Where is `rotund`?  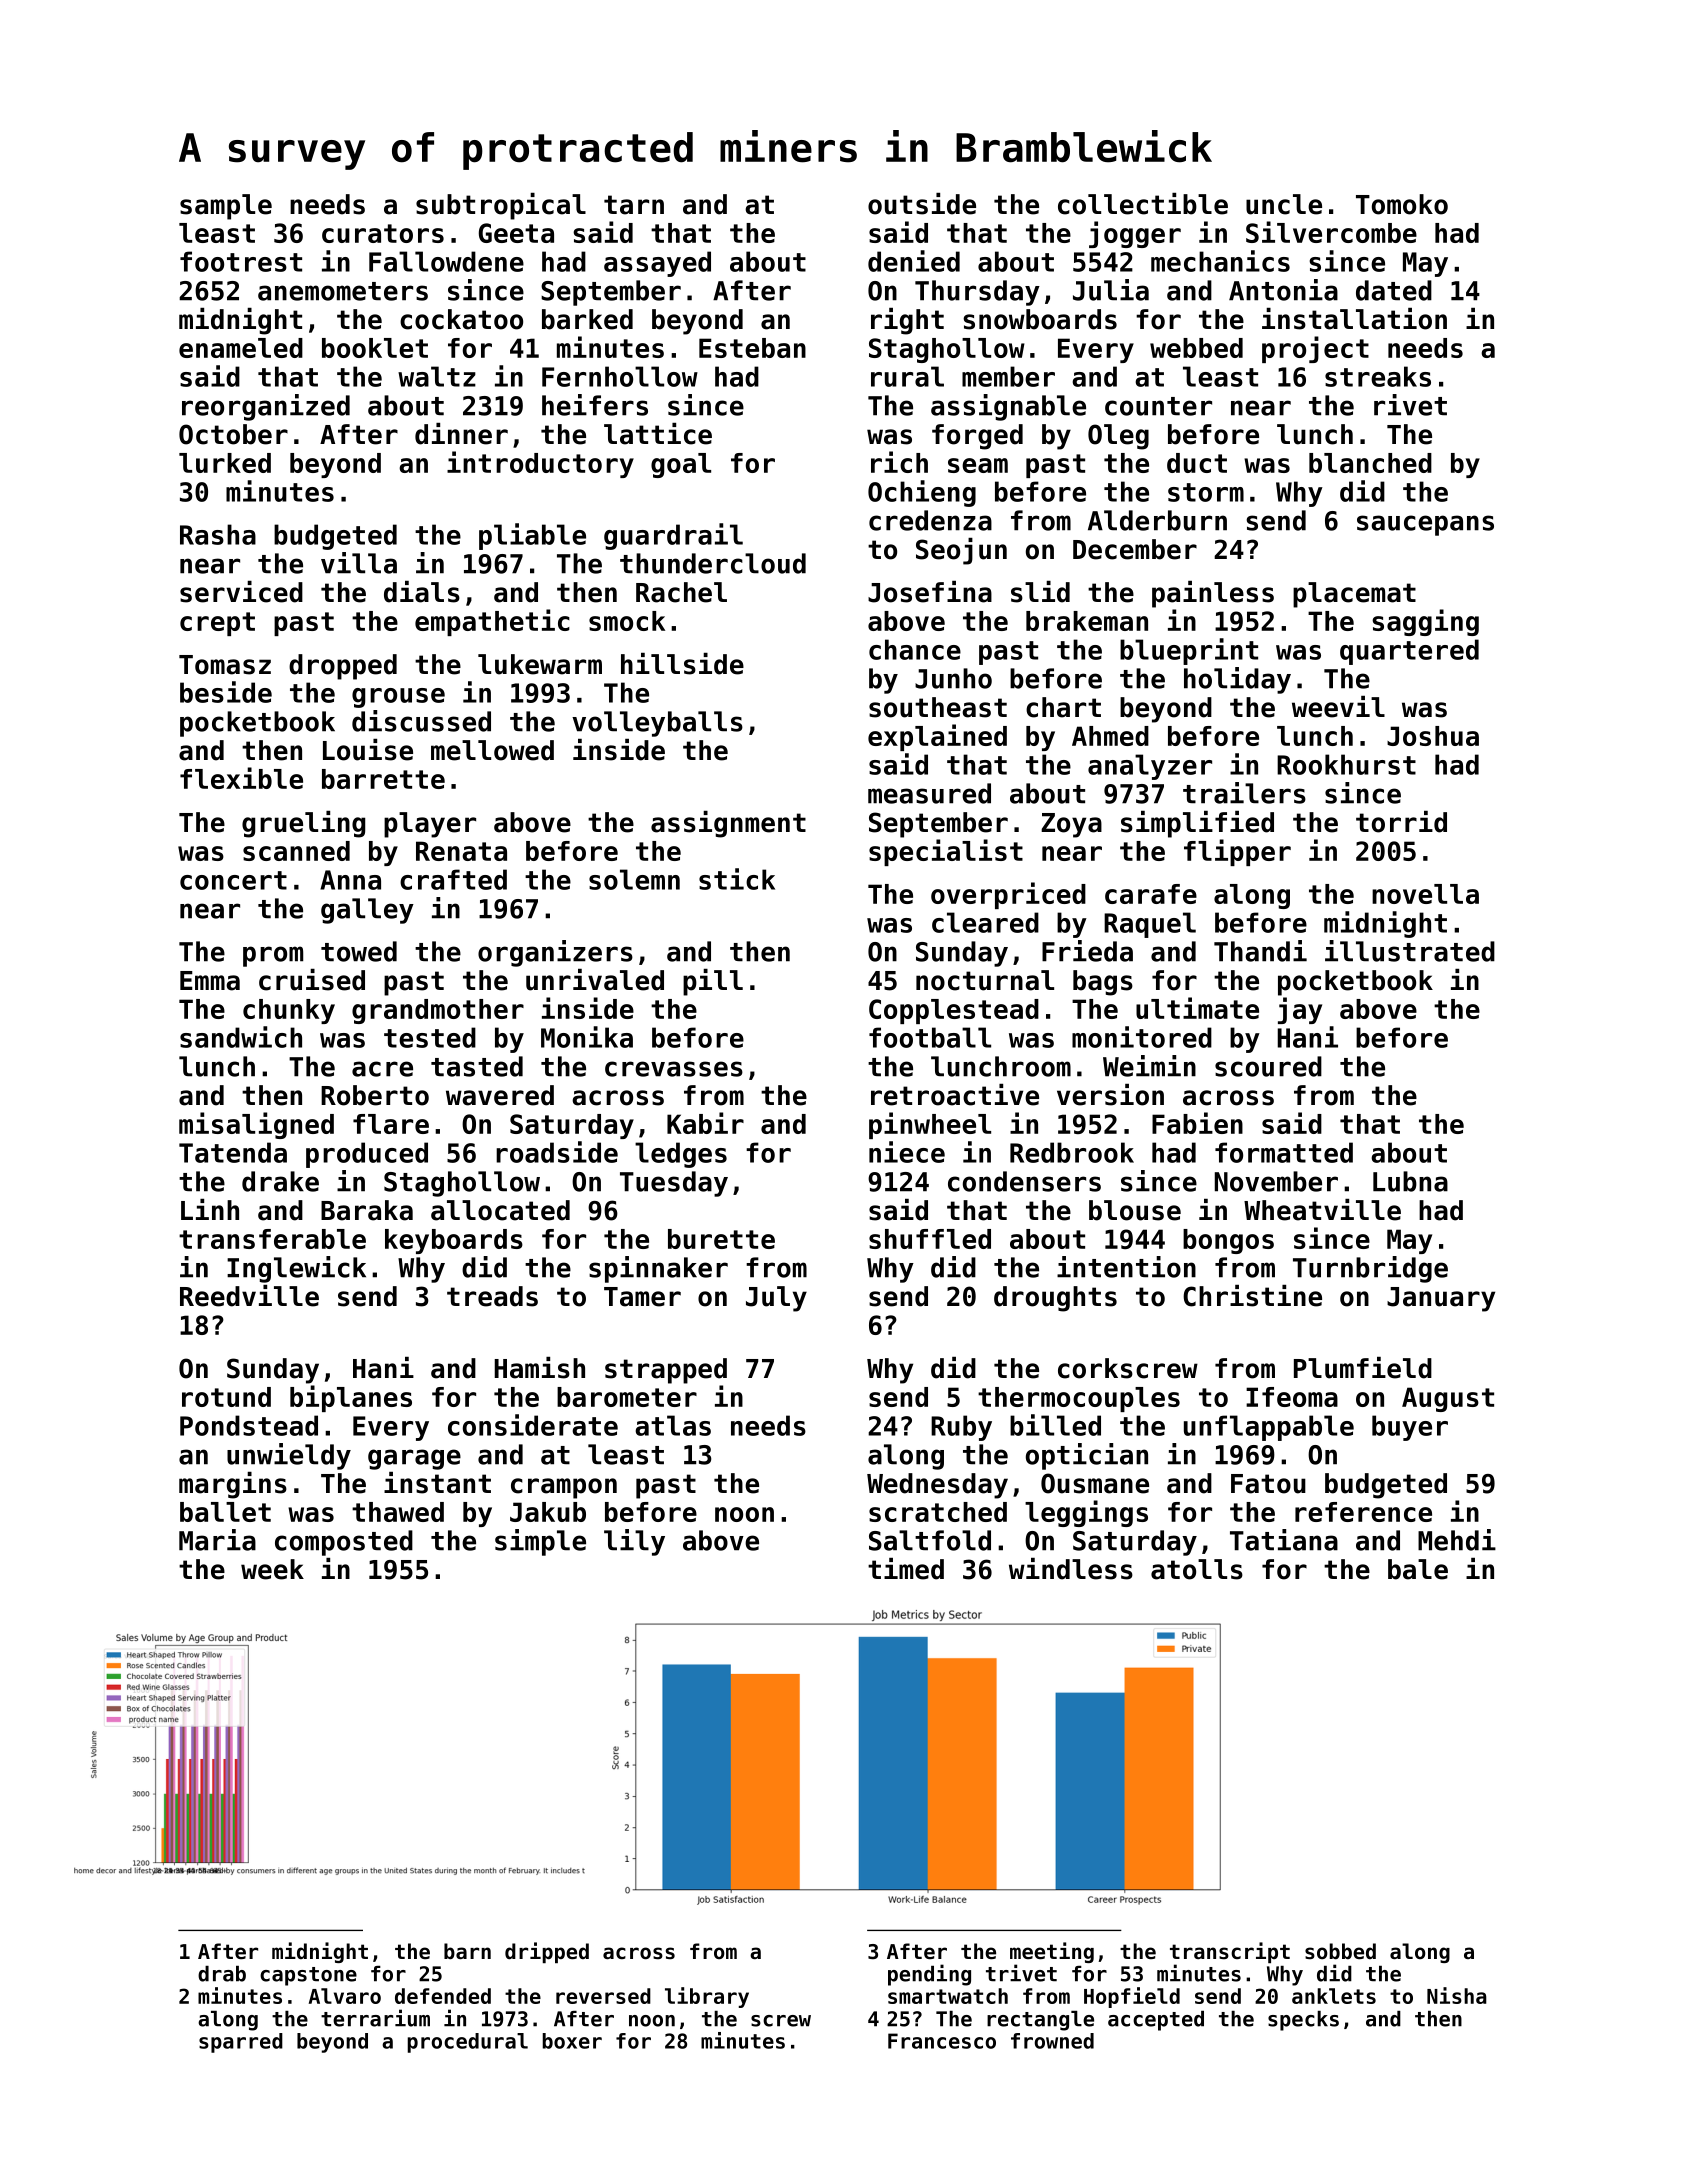
rotund is located at coordinates (226, 1397).
